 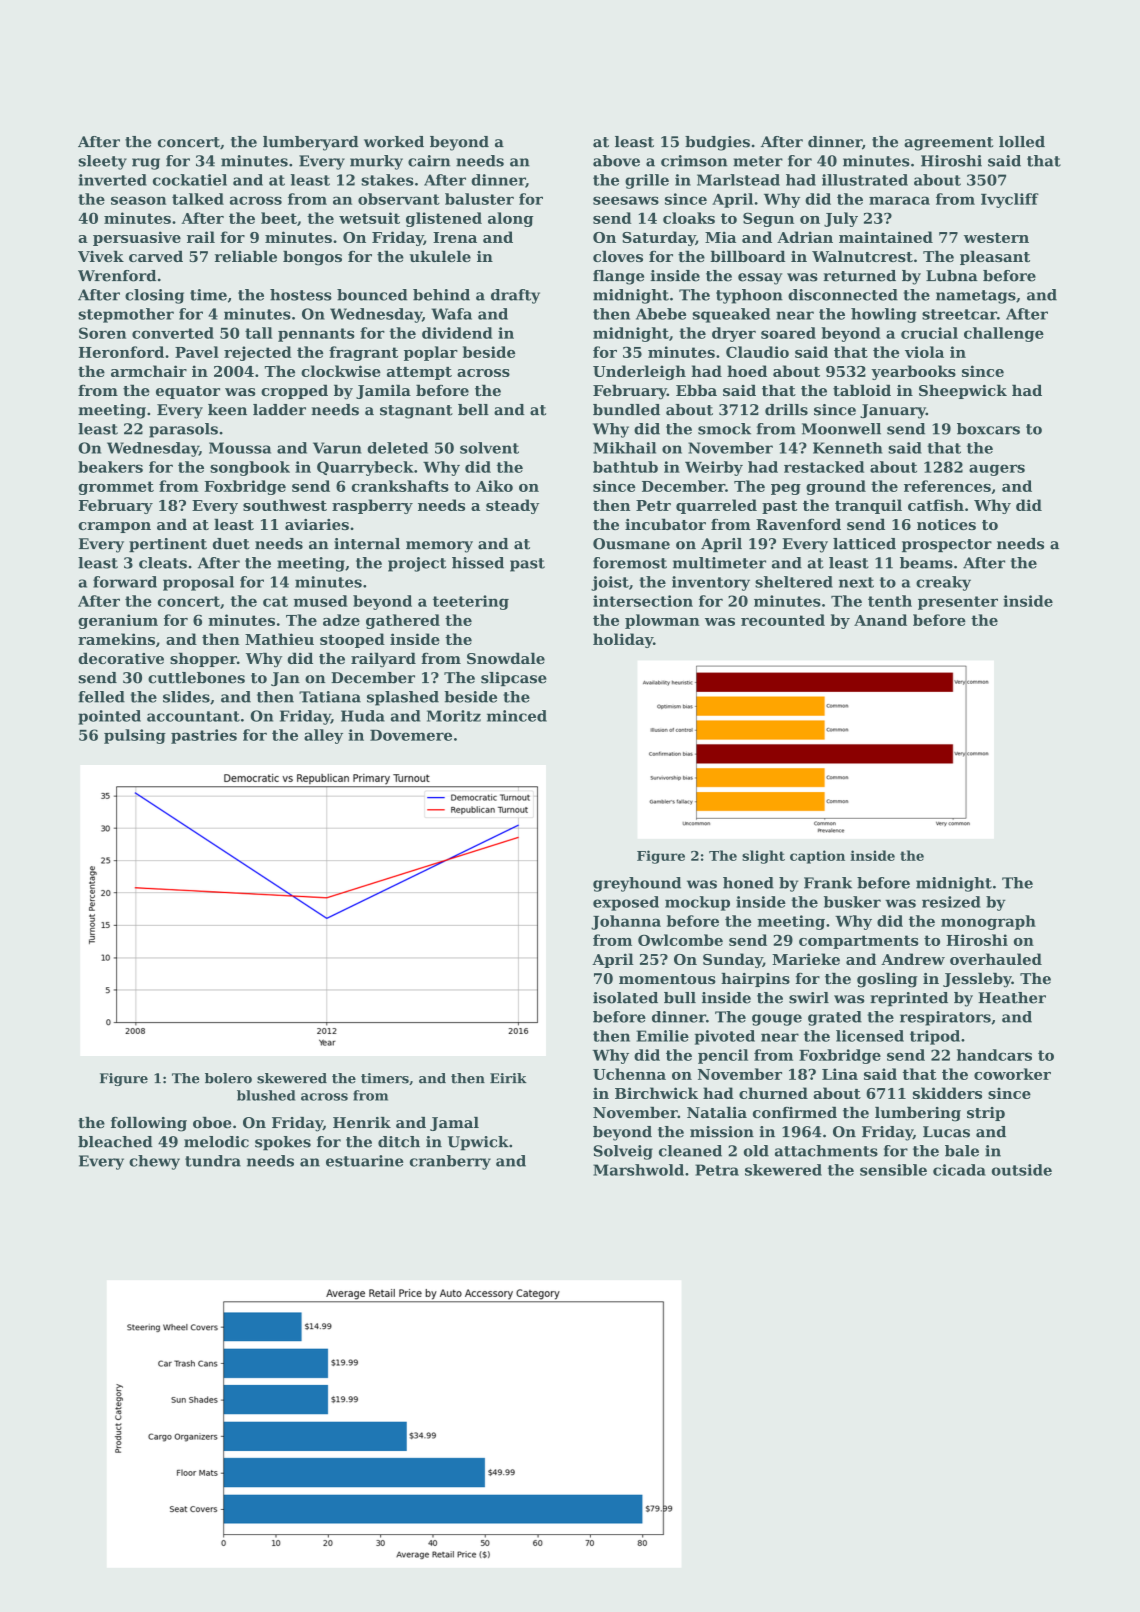 What do you see at coordinates (135, 736) in the screenshot?
I see `pulsing` at bounding box center [135, 736].
